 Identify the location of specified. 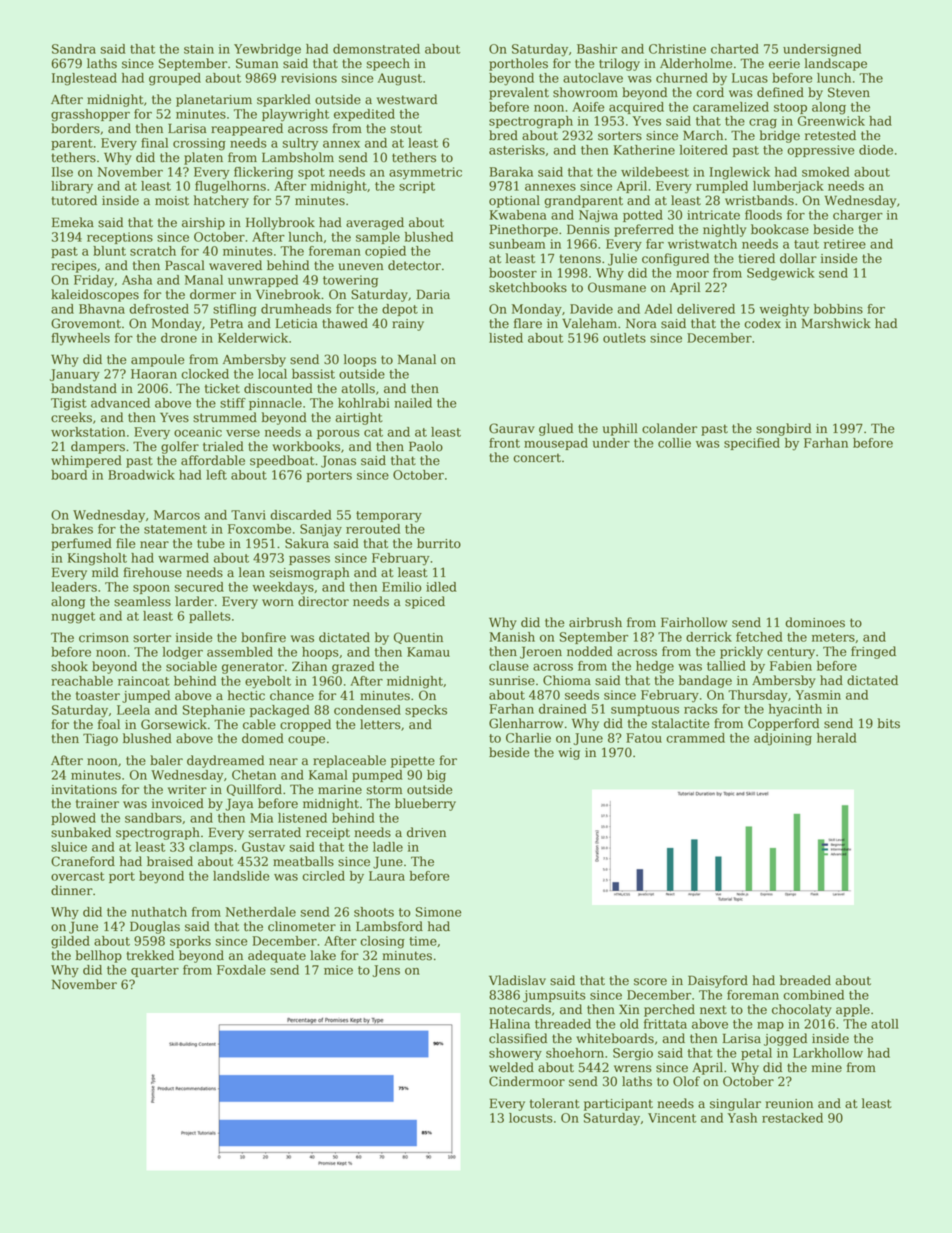
(752, 444).
